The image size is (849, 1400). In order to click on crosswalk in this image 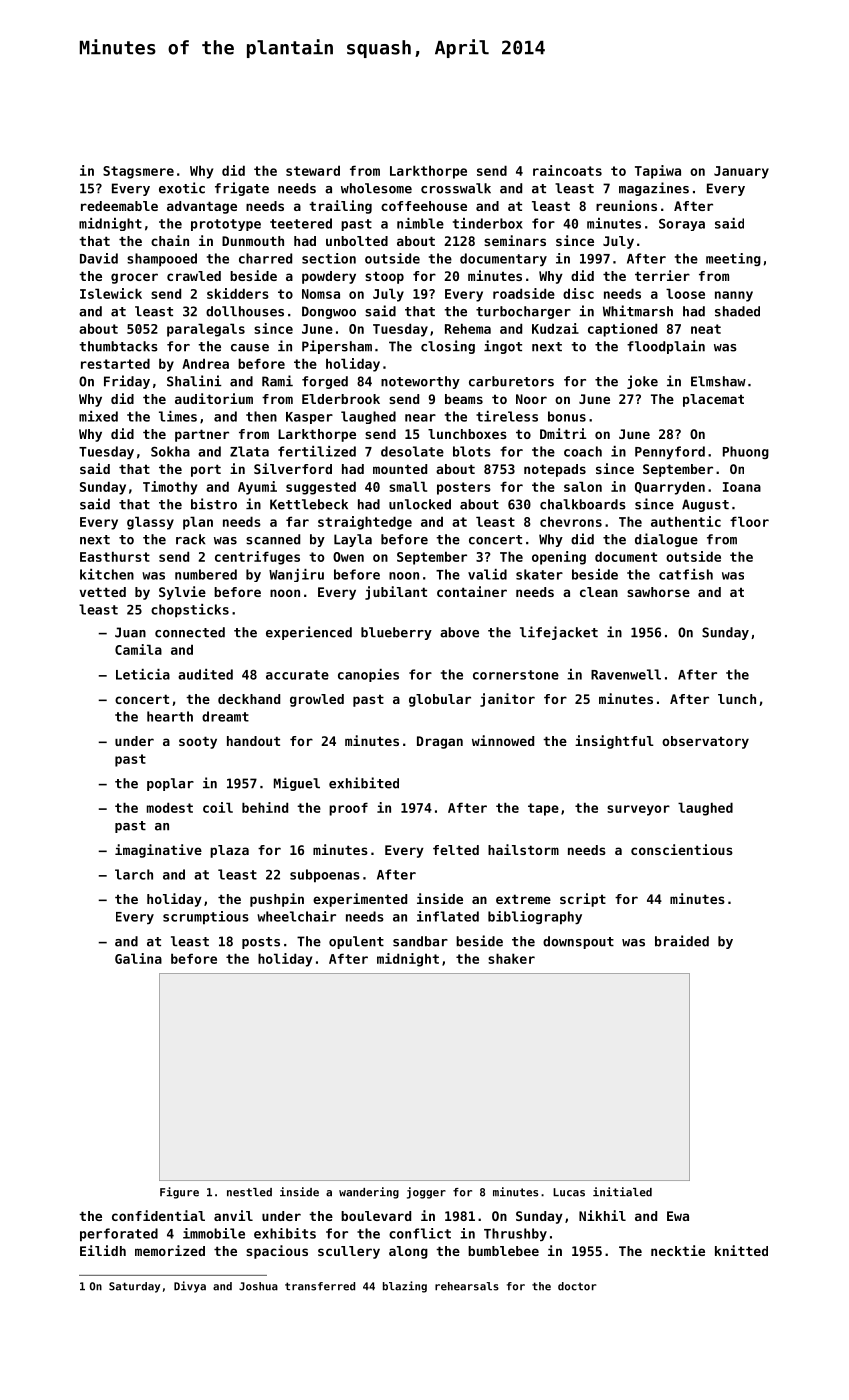, I will do `click(456, 188)`.
